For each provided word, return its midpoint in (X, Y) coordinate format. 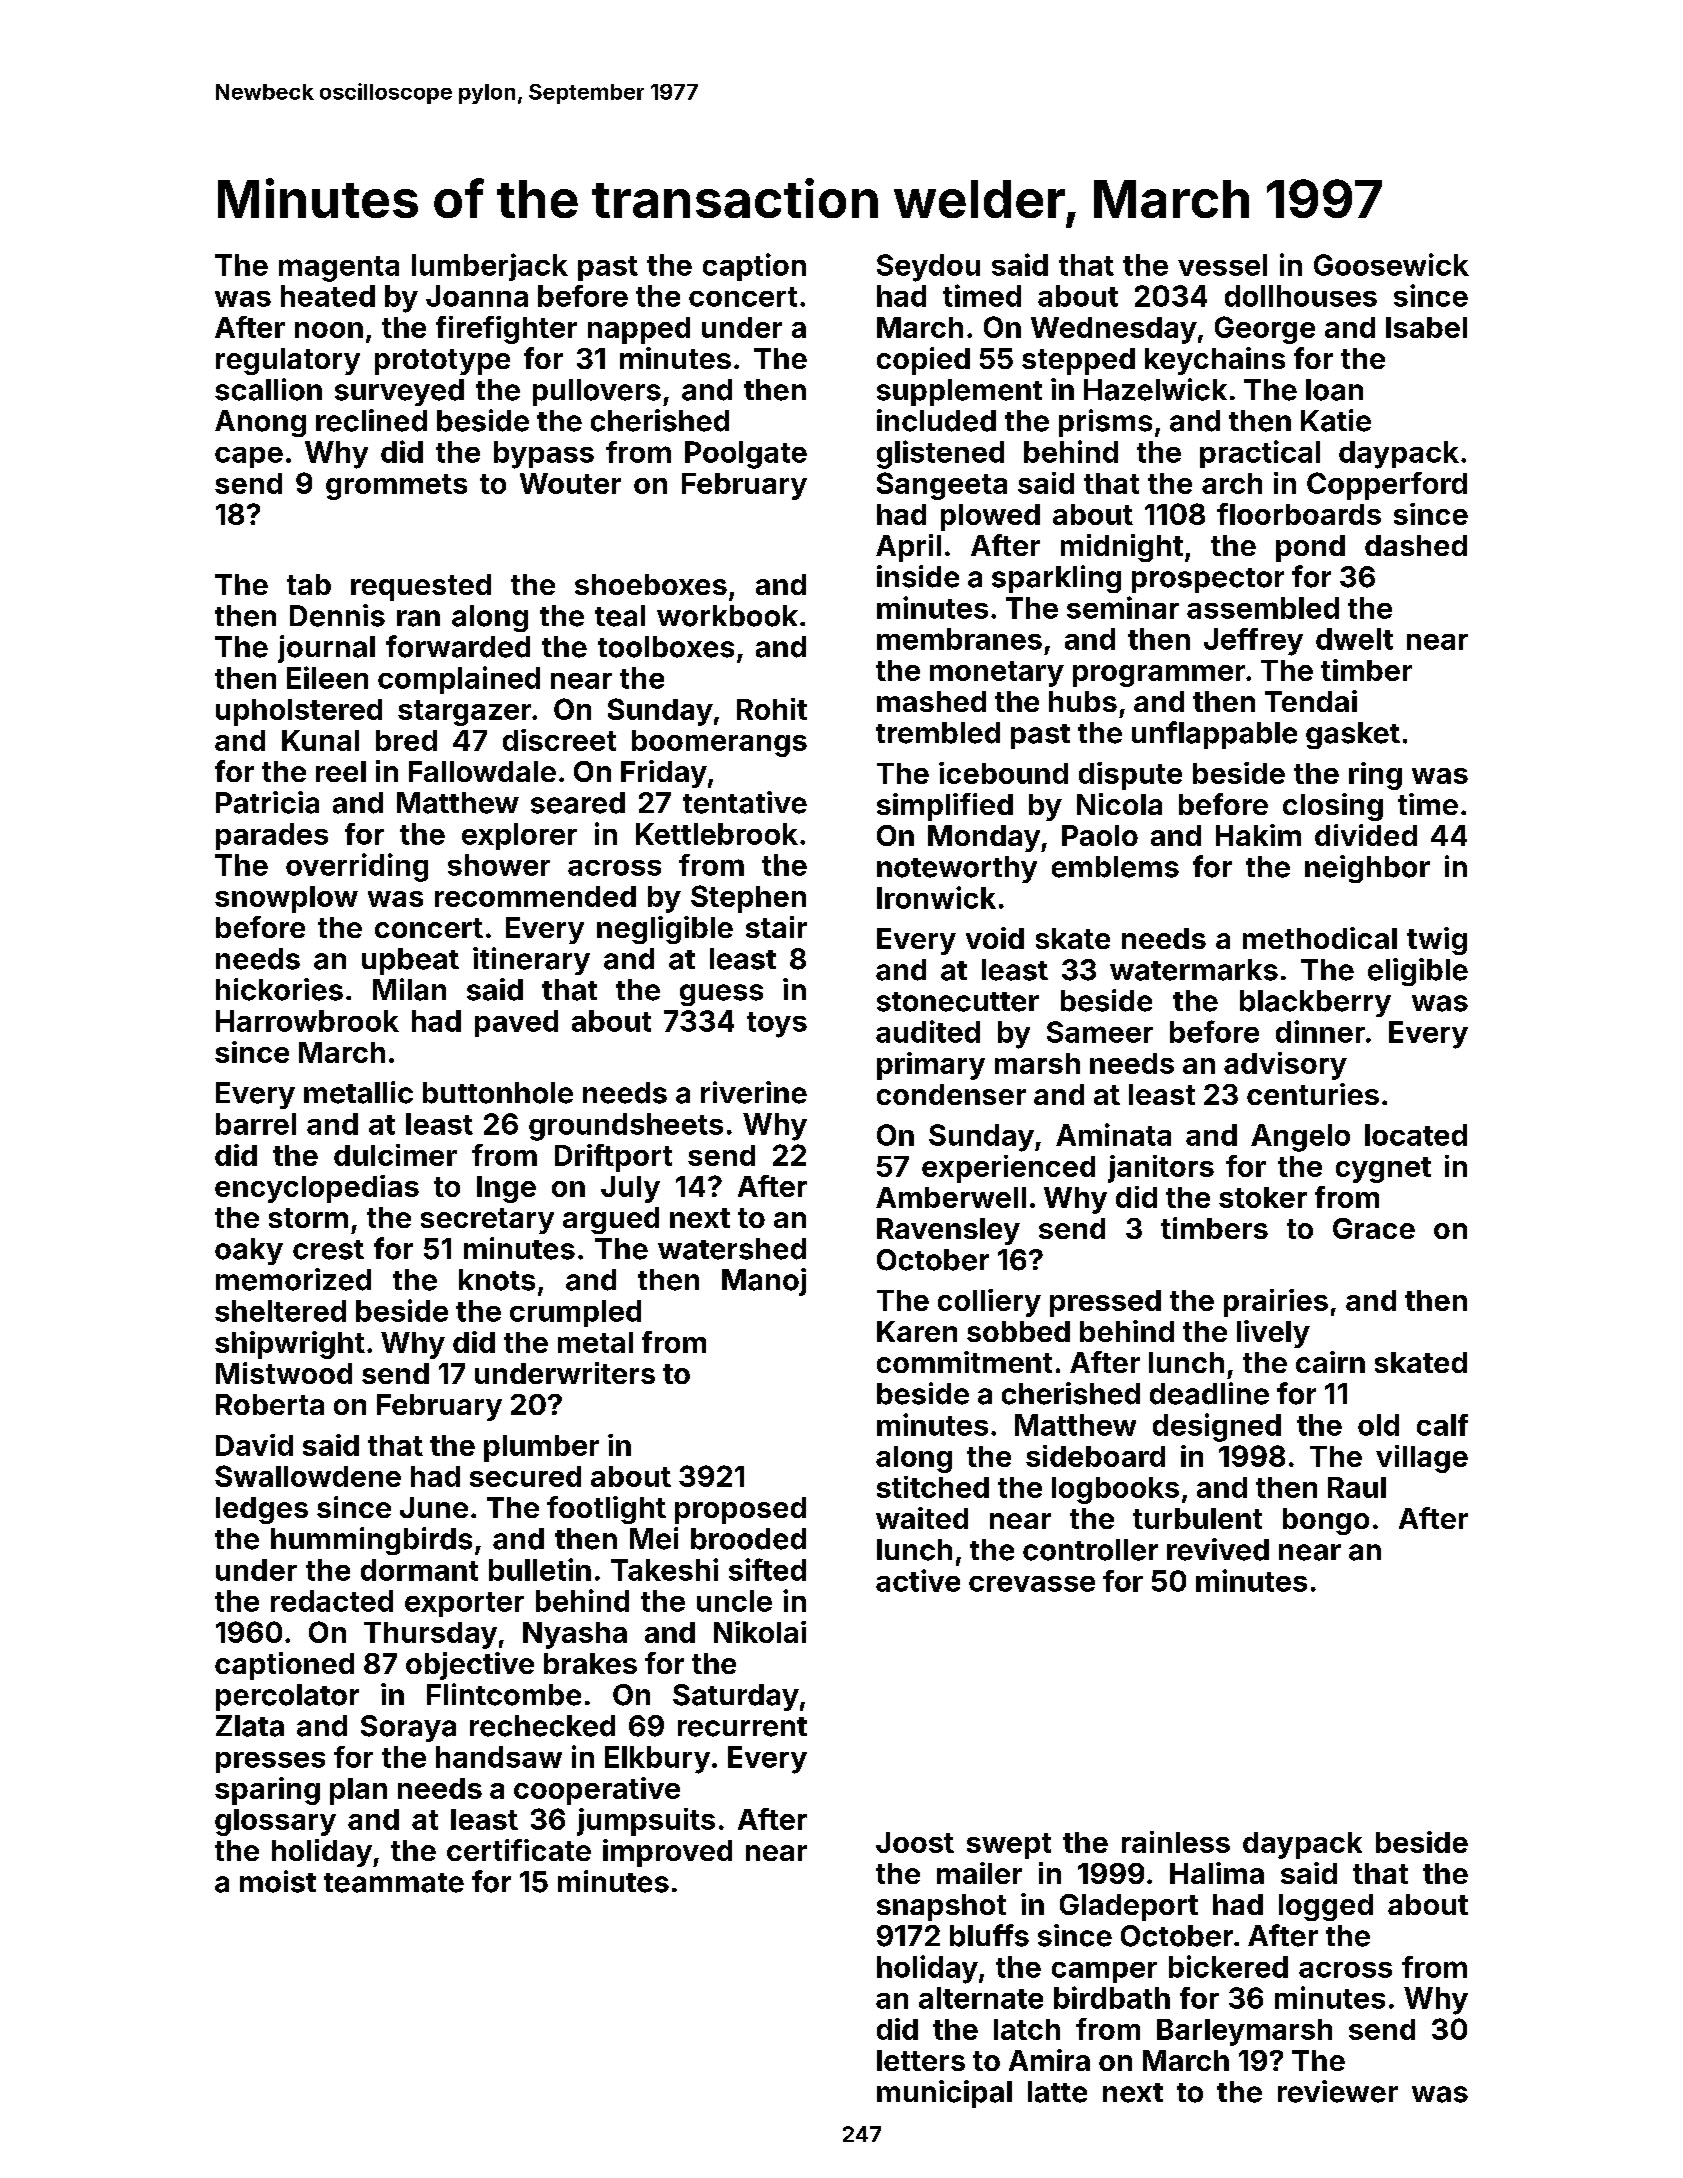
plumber (541, 1448)
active (918, 1580)
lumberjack (490, 267)
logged (1326, 1907)
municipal (944, 2094)
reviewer (1338, 2091)
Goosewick (1391, 264)
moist (278, 1881)
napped (639, 330)
